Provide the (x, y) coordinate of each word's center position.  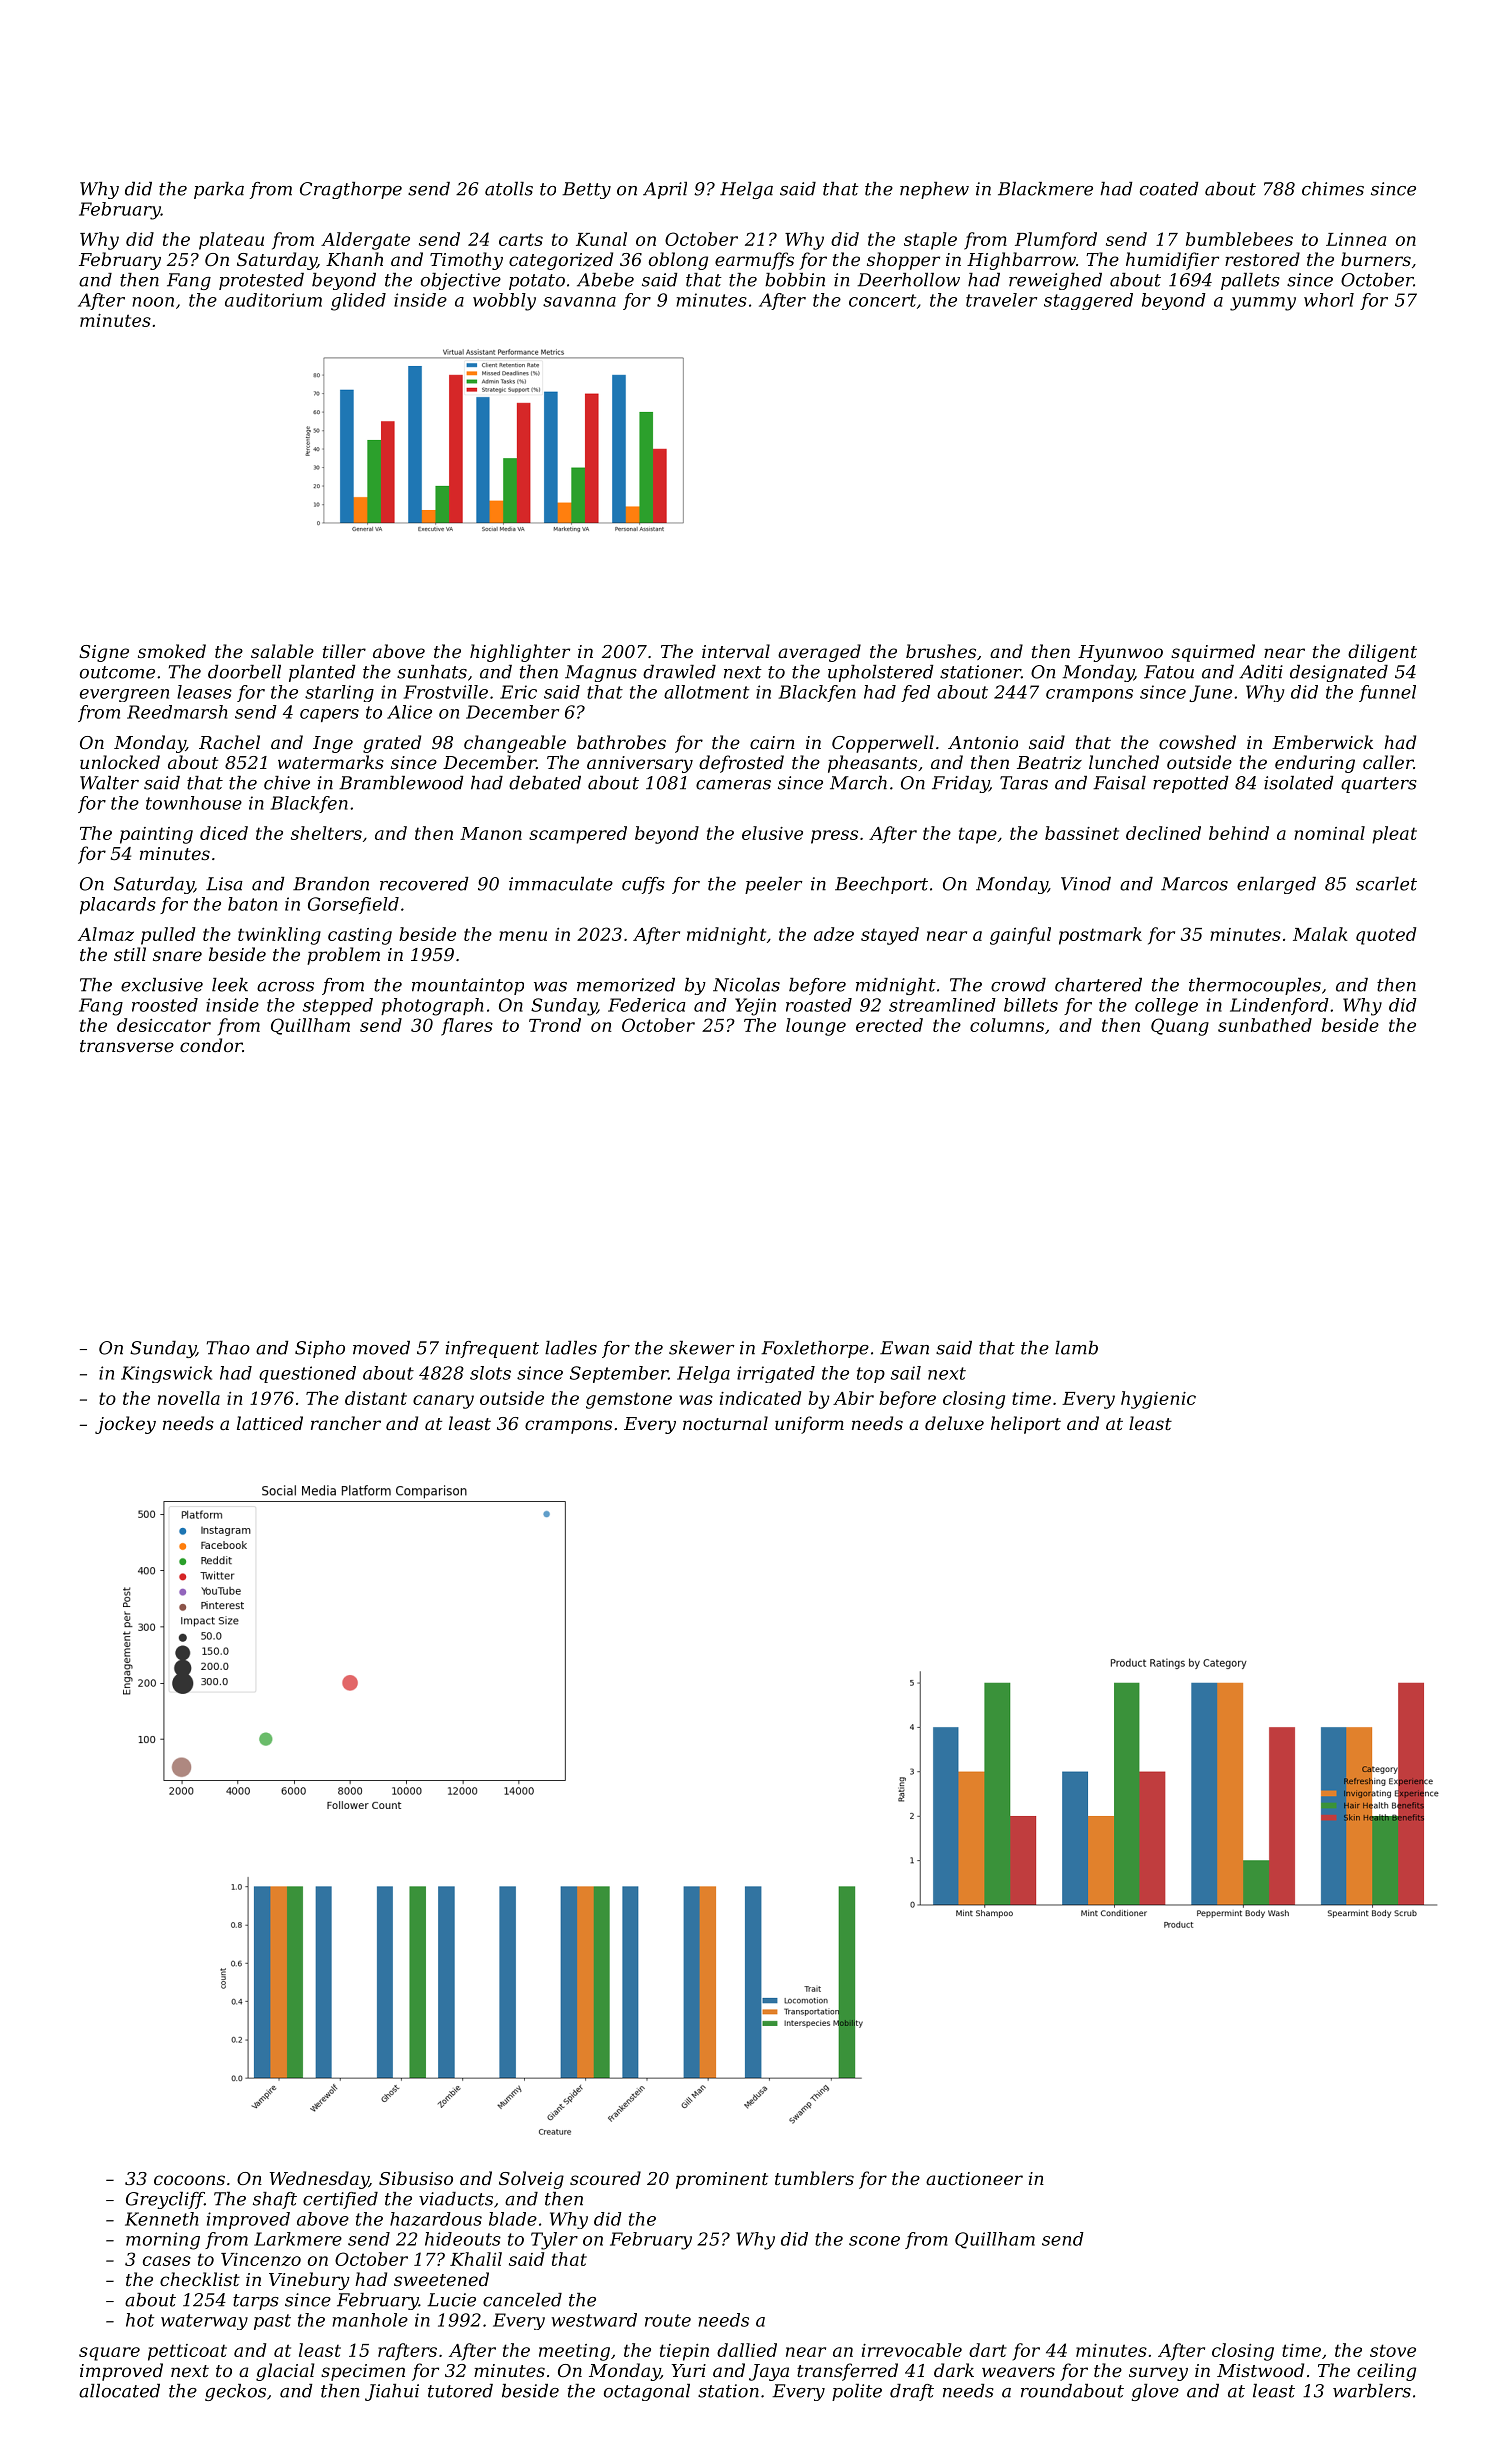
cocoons (189, 2180)
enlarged (1276, 885)
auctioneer (974, 2178)
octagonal (647, 2392)
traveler (1001, 300)
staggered (1088, 301)
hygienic (1158, 1400)
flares (467, 1027)
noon (153, 302)
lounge (816, 1027)
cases (167, 2261)
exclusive (162, 985)
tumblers (814, 2178)
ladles (571, 1348)
